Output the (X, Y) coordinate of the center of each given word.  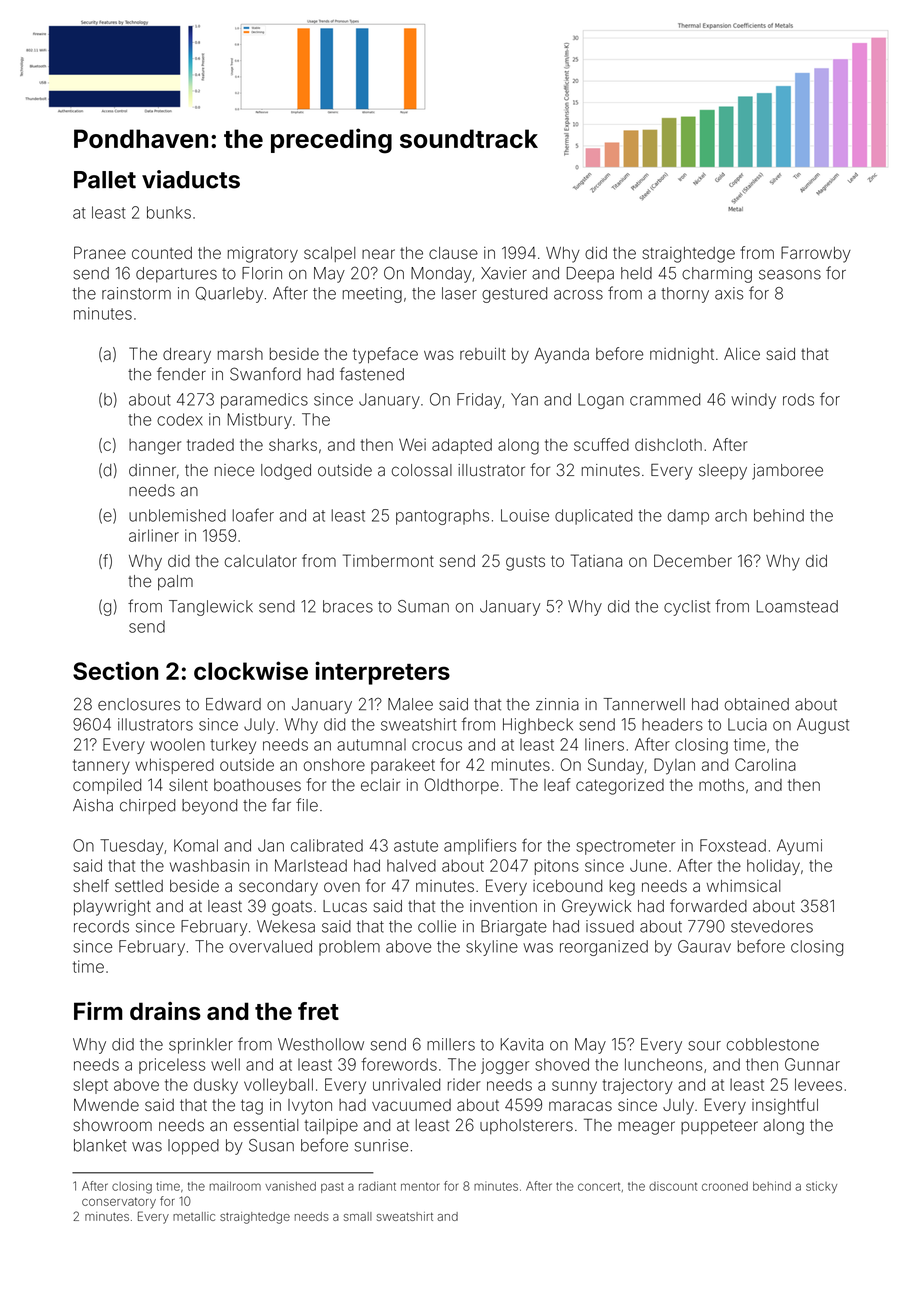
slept (90, 1086)
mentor (420, 1186)
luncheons (663, 1064)
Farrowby (816, 254)
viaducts (191, 179)
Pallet (105, 180)
